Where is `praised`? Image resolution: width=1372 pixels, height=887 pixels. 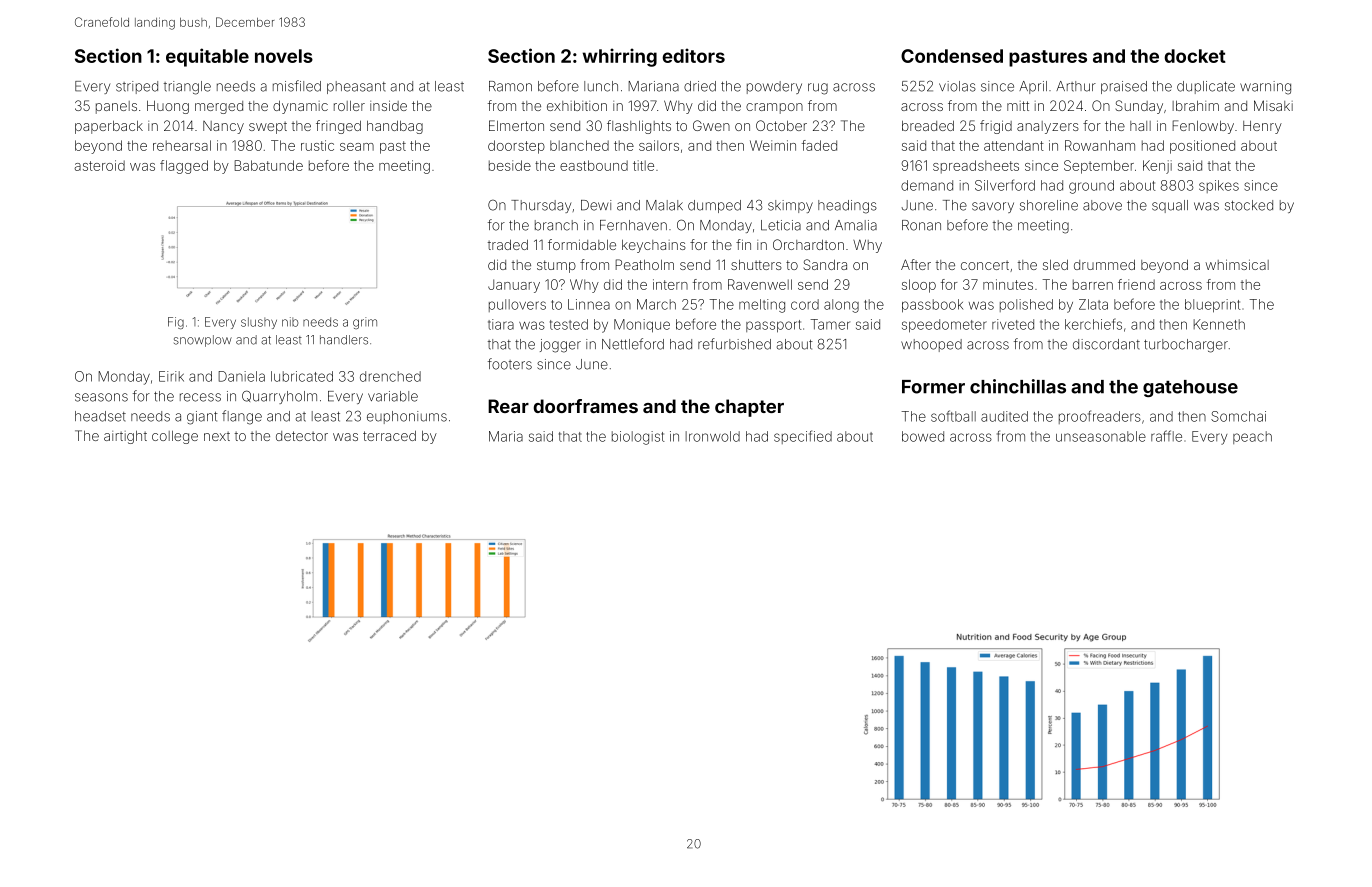 praised is located at coordinates (1124, 87).
